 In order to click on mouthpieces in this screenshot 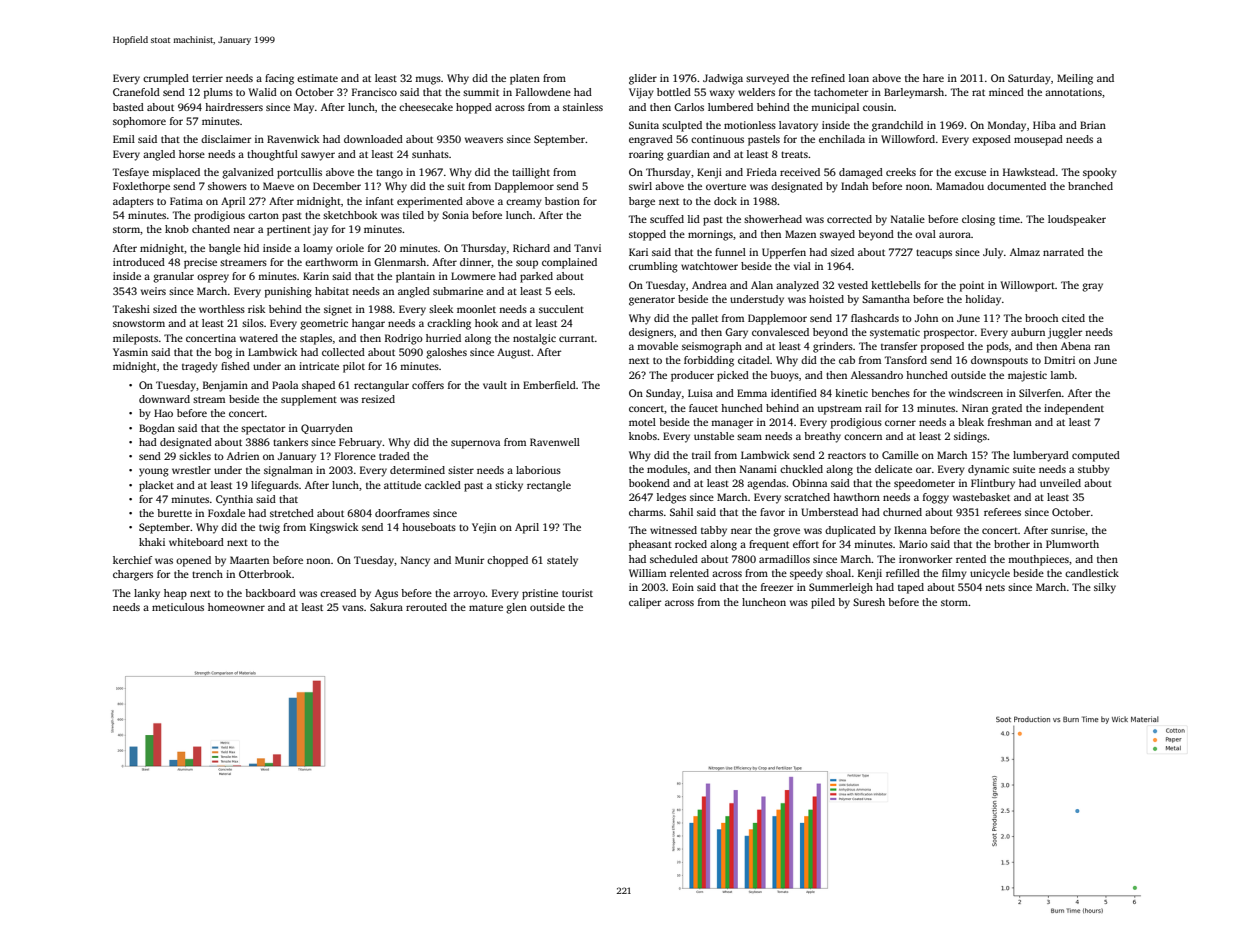, I will do `click(1038, 560)`.
